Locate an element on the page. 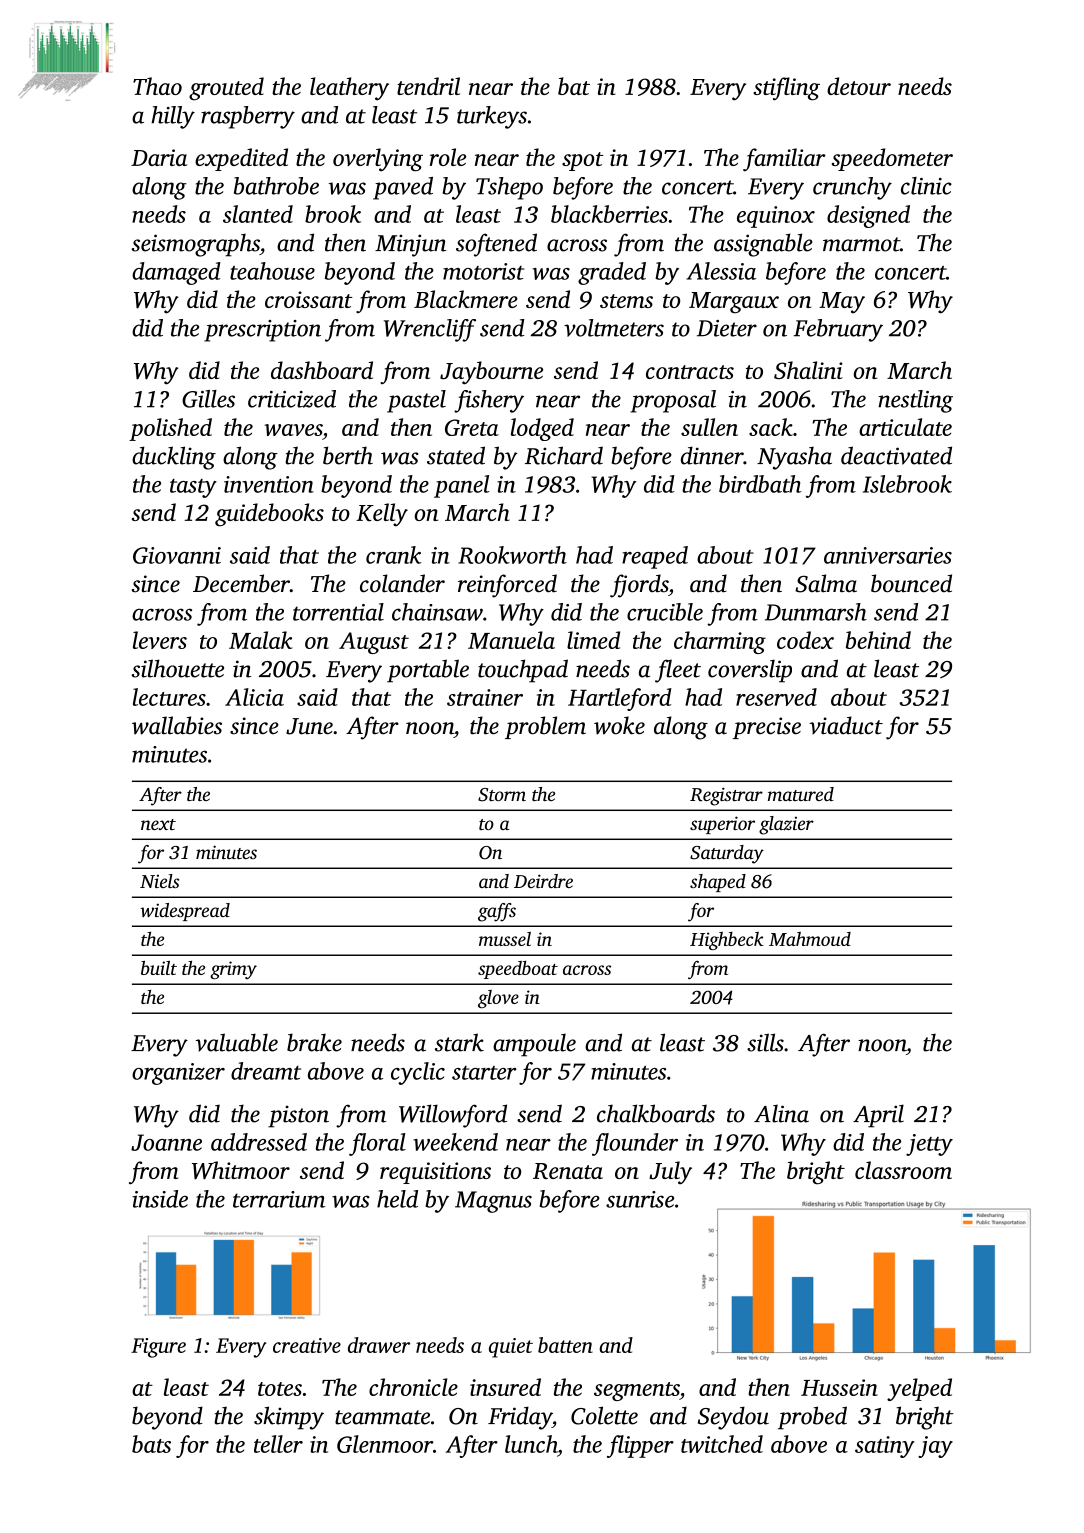 The height and width of the document is (1533, 1084). jetty is located at coordinates (929, 1145).
